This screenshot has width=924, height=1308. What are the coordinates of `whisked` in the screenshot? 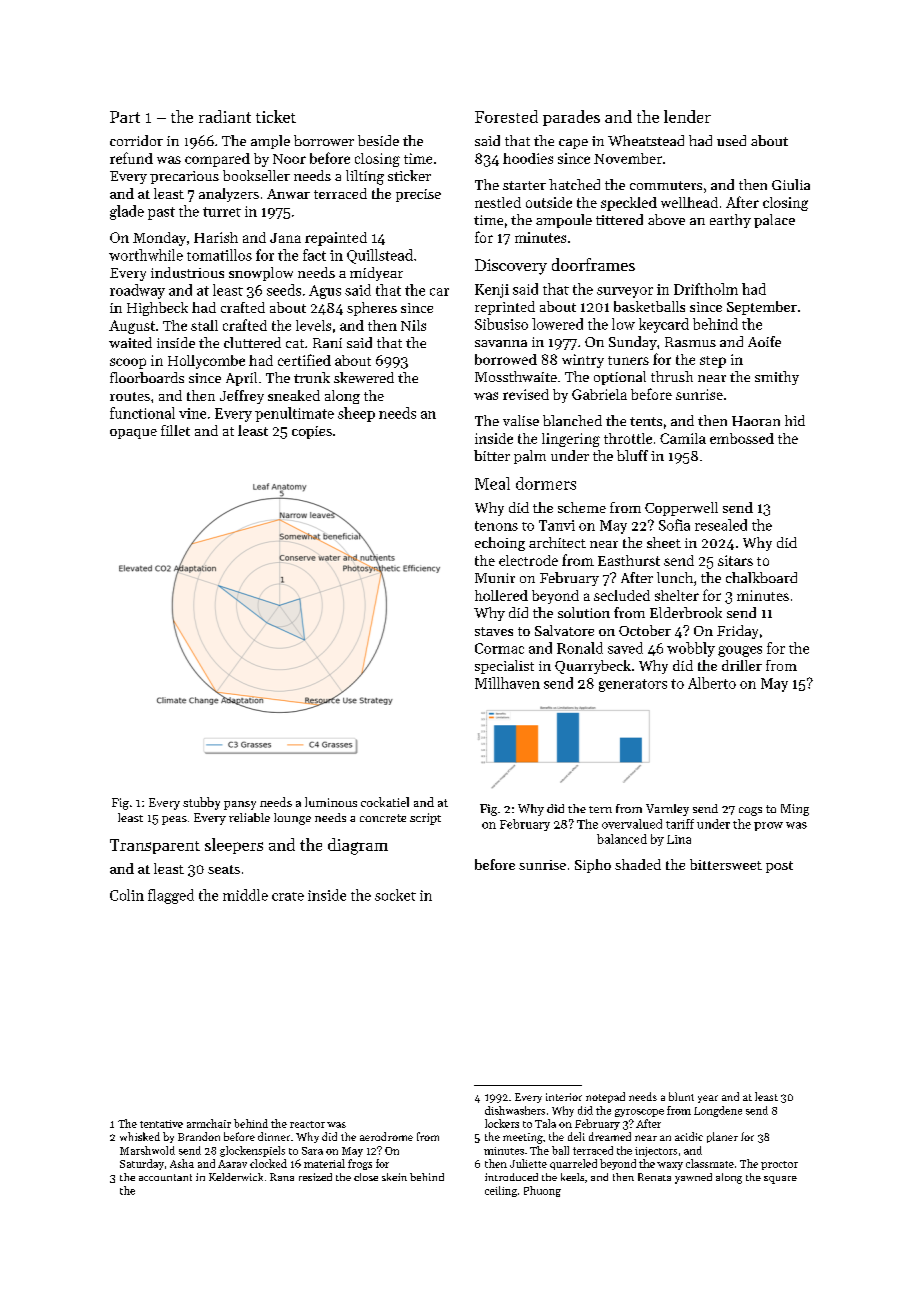 It's located at (140, 1136).
